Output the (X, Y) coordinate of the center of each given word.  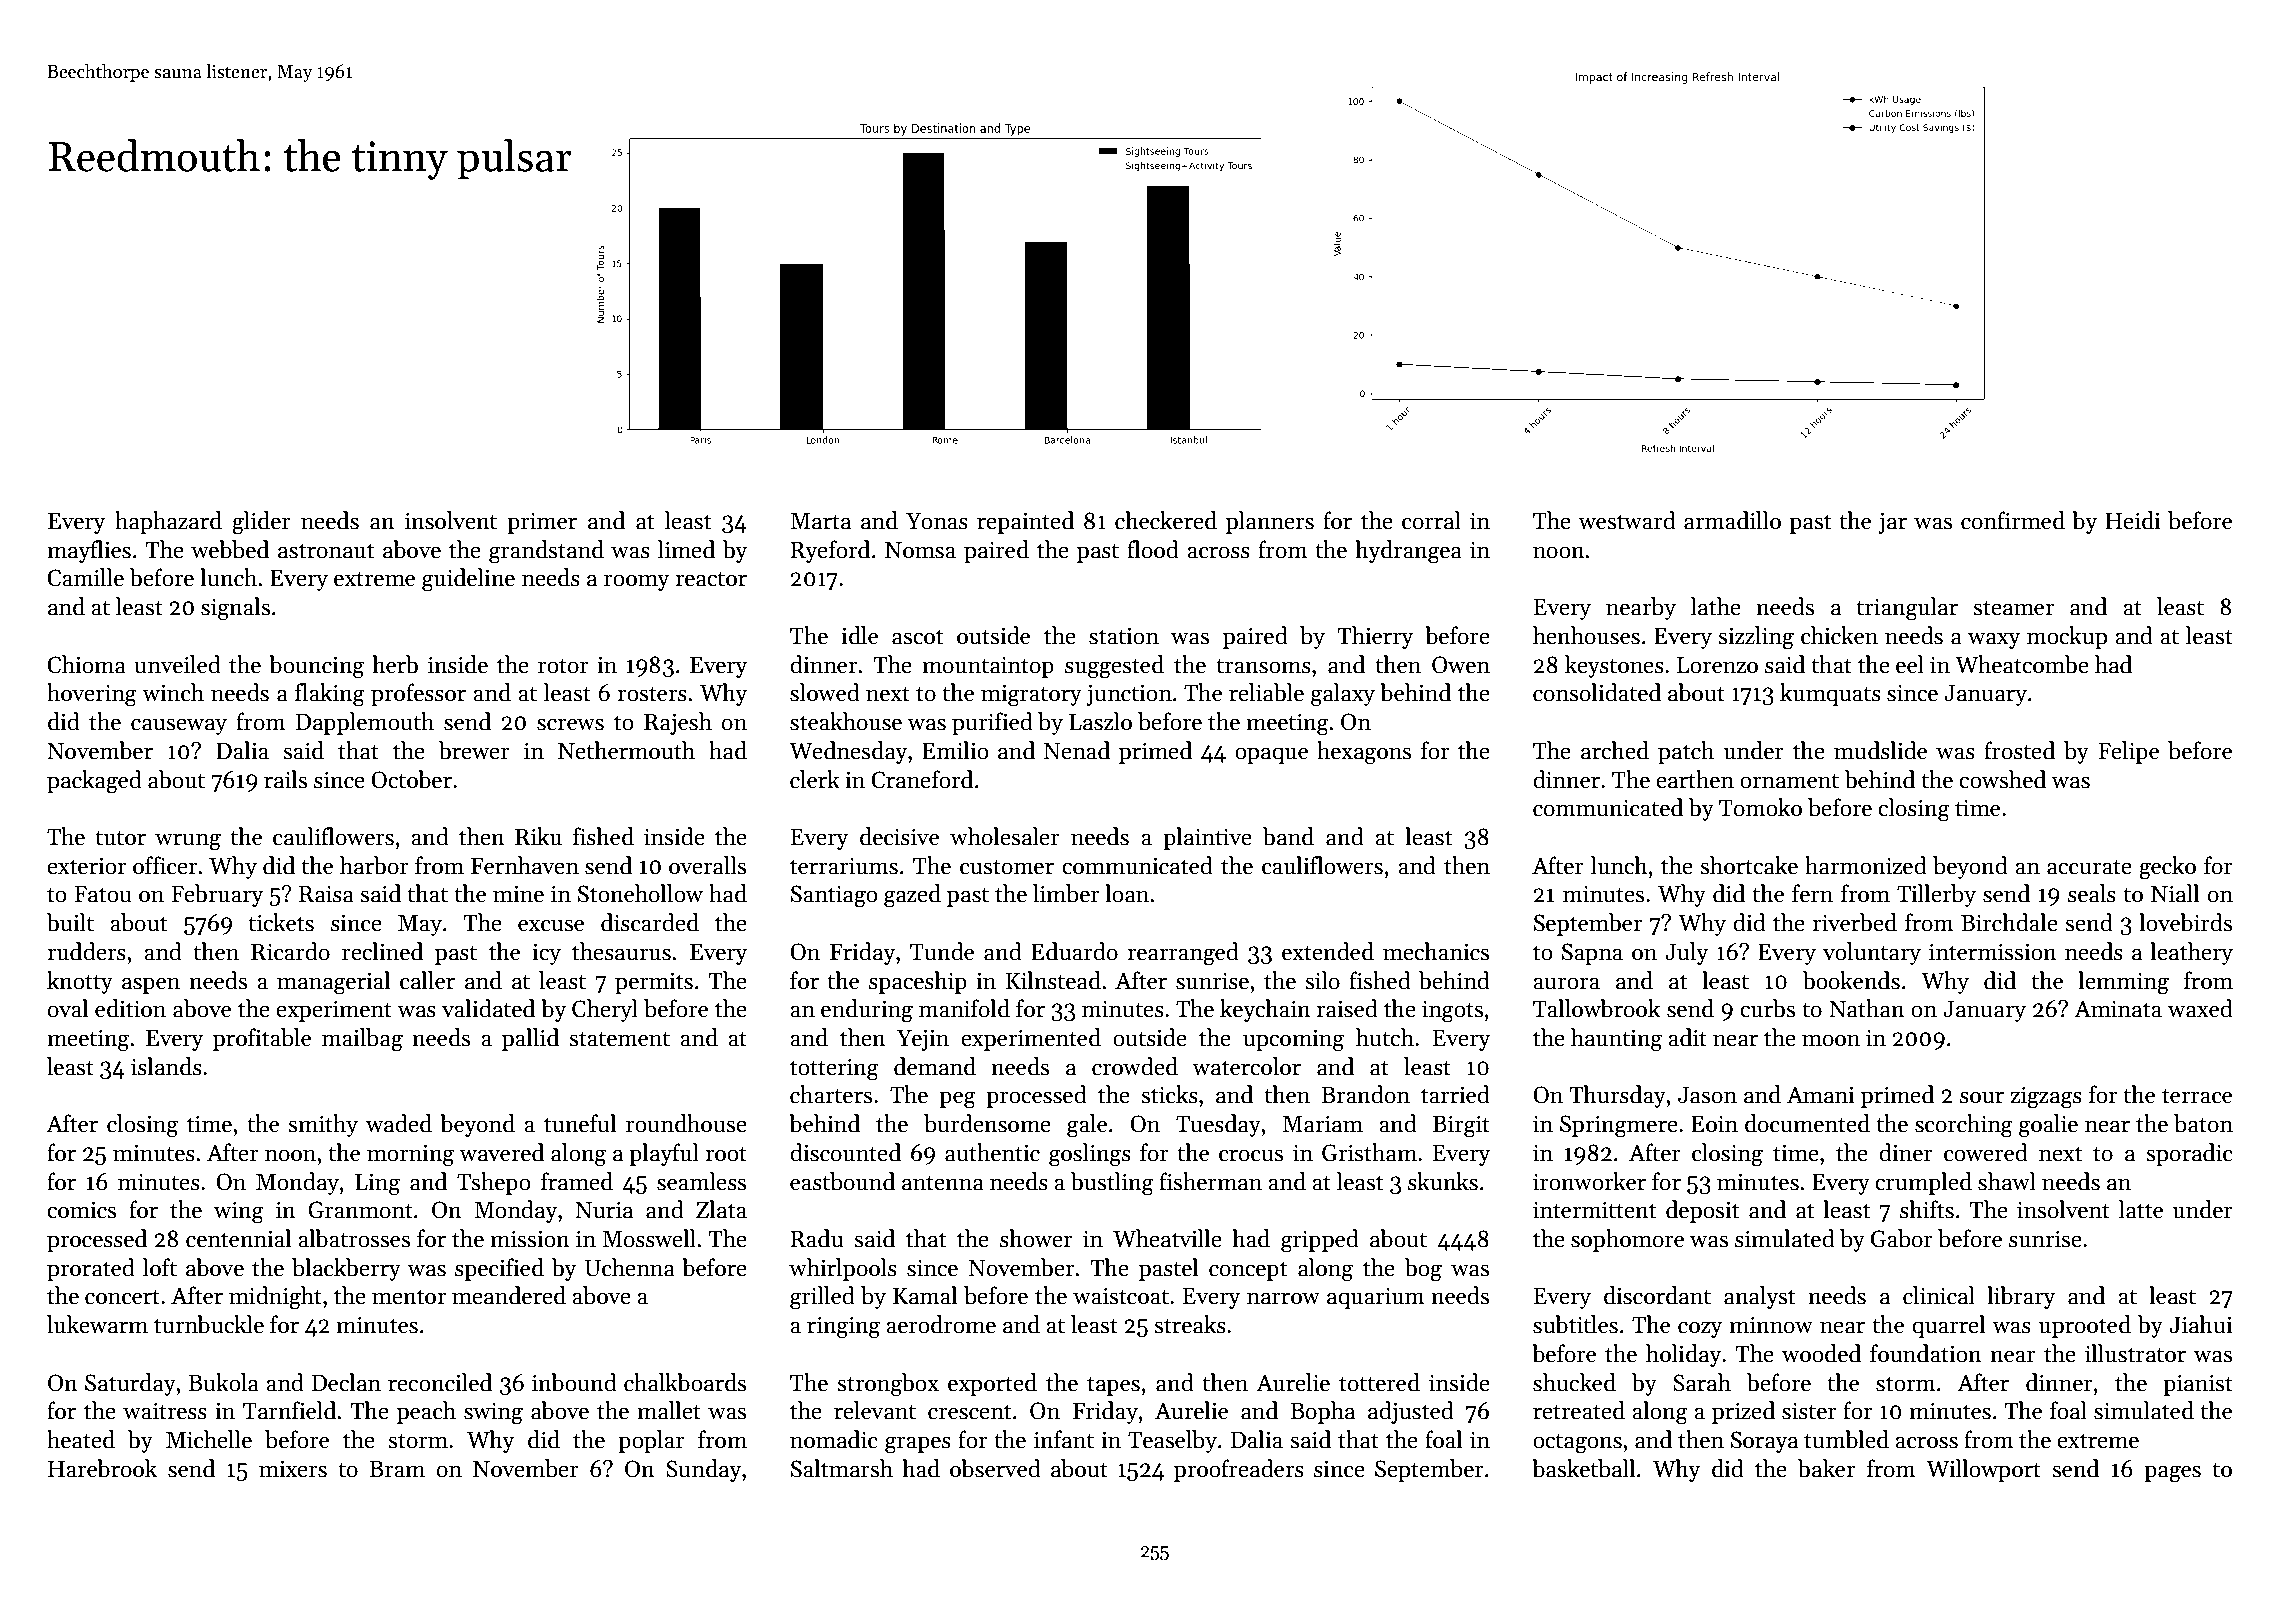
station (1124, 636)
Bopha (1322, 1412)
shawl (2007, 1181)
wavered (501, 1152)
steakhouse (846, 721)
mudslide (1880, 750)
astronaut (326, 551)
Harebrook (102, 1468)
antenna (943, 1183)
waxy (1994, 640)
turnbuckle (209, 1324)
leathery (2191, 953)
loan (1127, 893)
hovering (92, 695)
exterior (86, 866)
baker (1826, 1468)
